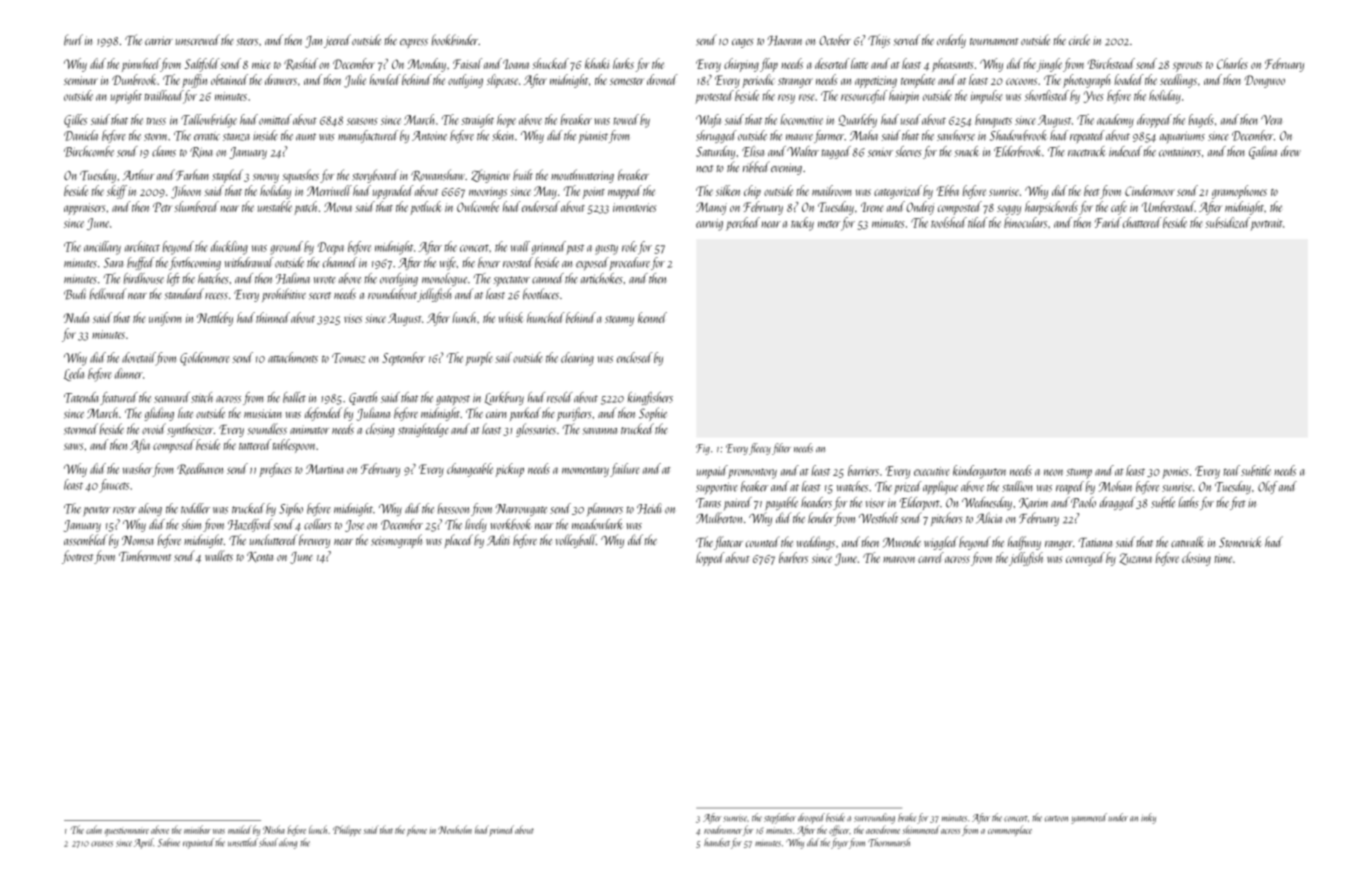 The width and height of the page is (1372, 887). Describe the element at coordinates (502, 830) in the page. I see `primed` at that location.
